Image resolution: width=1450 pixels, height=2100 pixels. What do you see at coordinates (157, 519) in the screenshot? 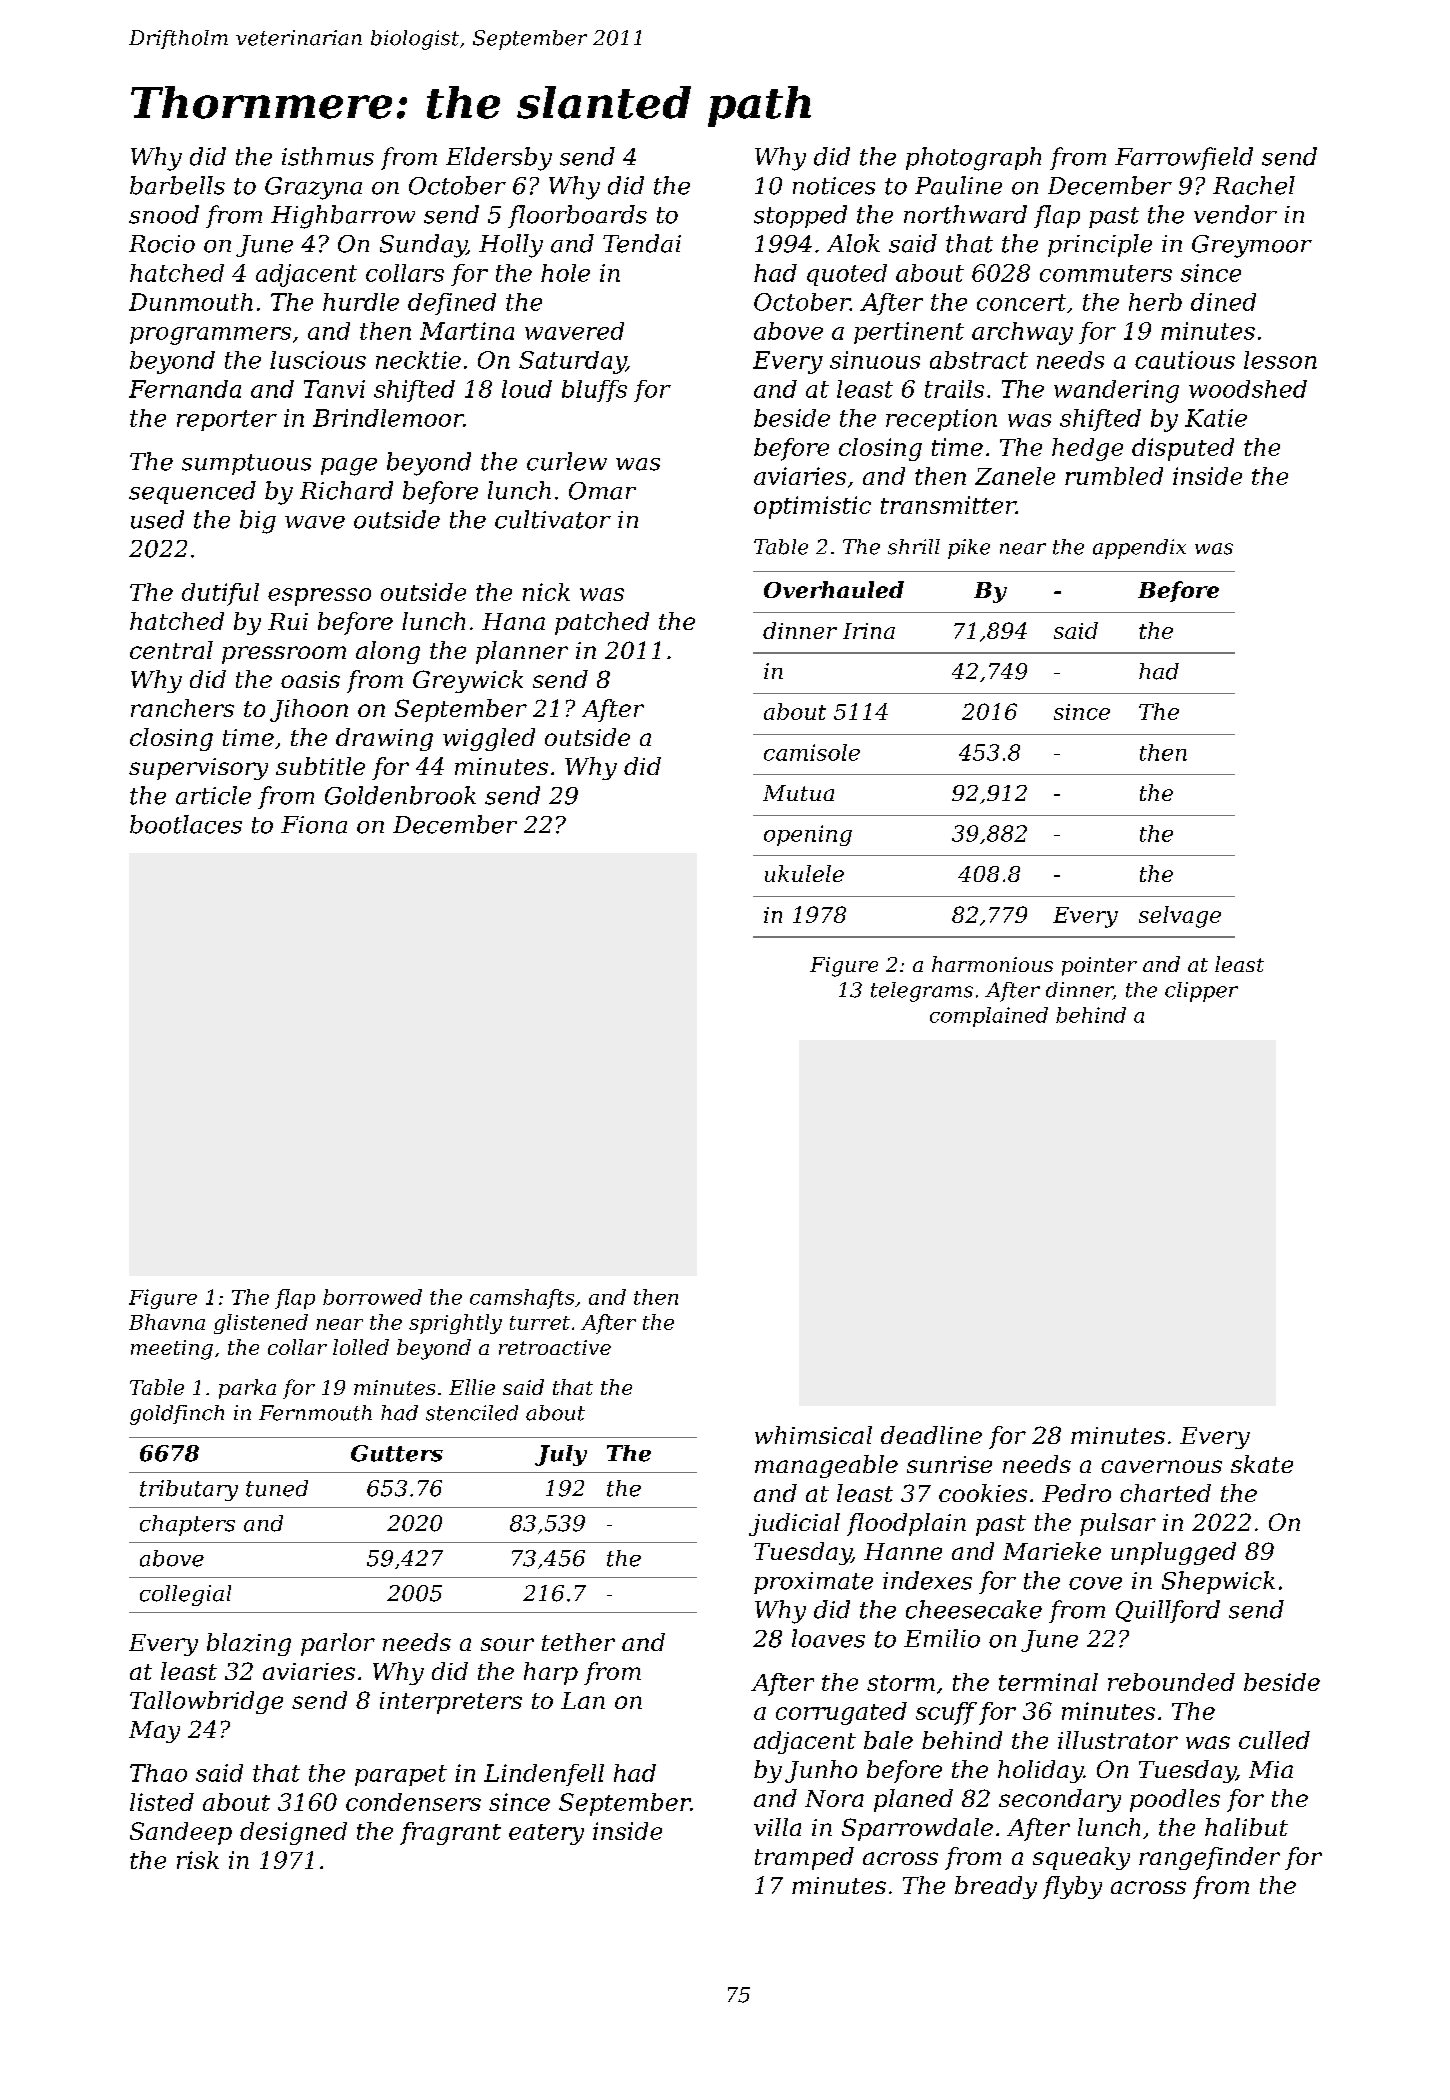
I see `used` at bounding box center [157, 519].
